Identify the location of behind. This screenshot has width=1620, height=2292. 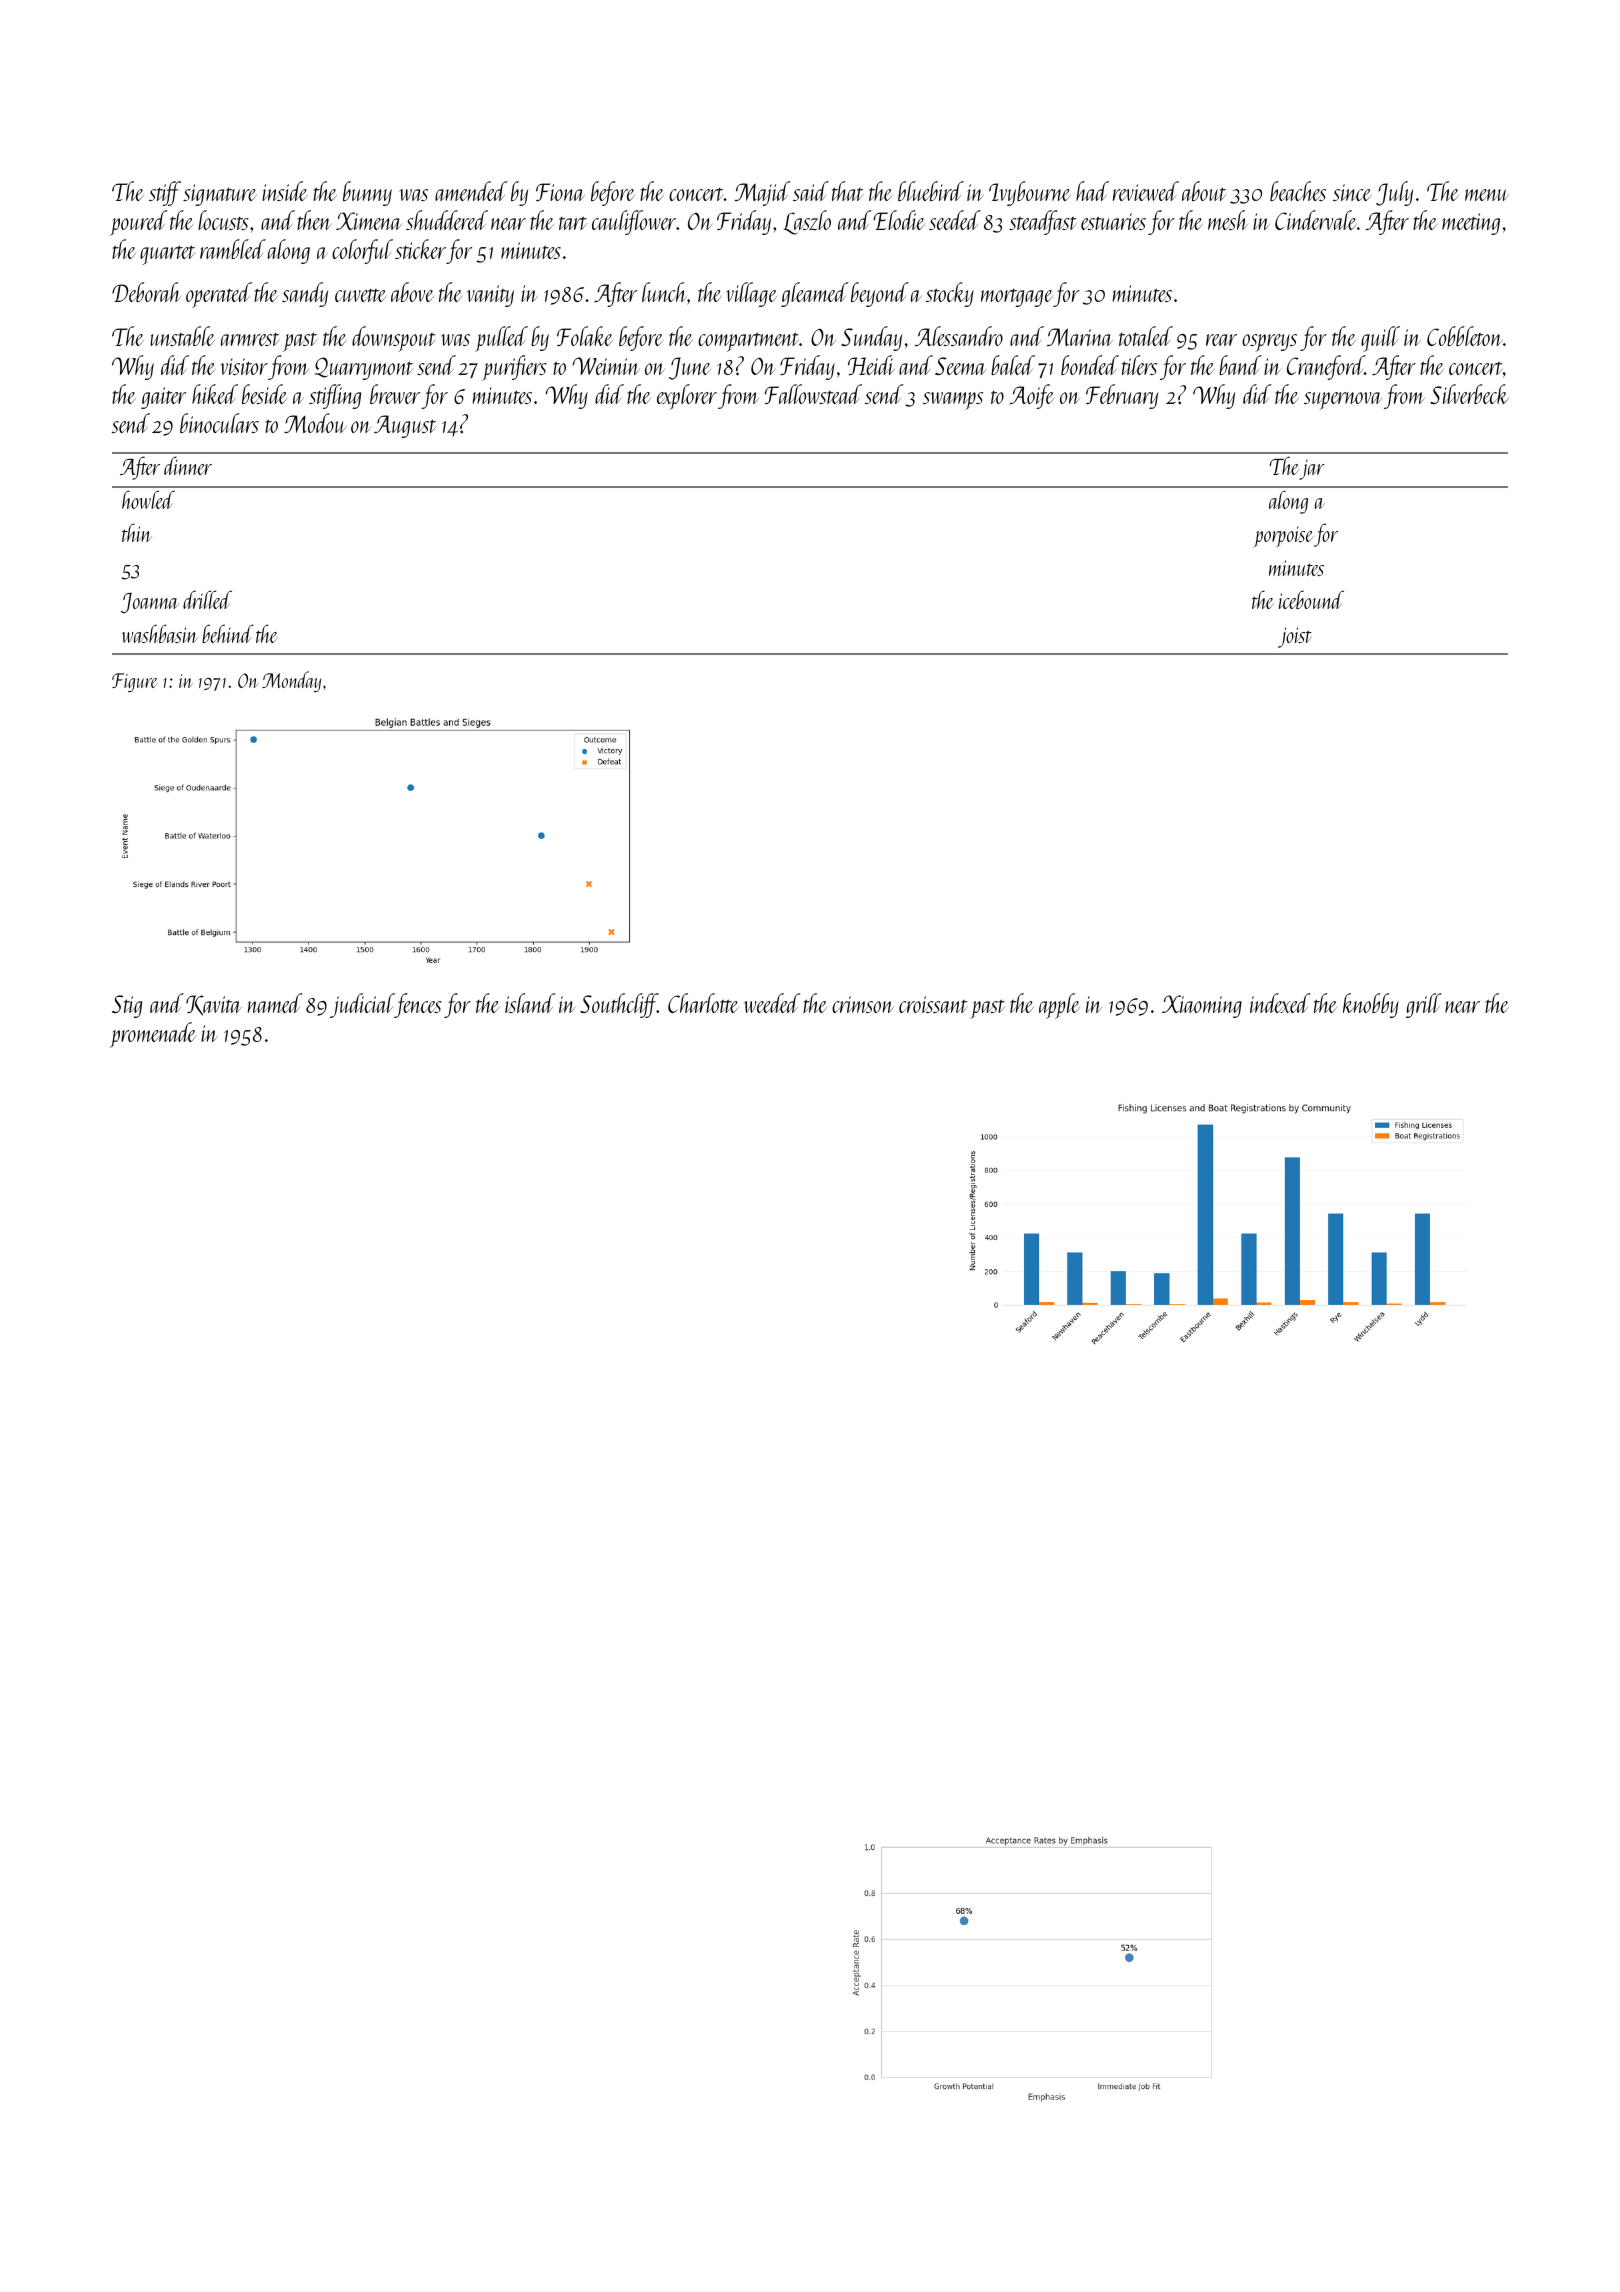
(228, 633).
